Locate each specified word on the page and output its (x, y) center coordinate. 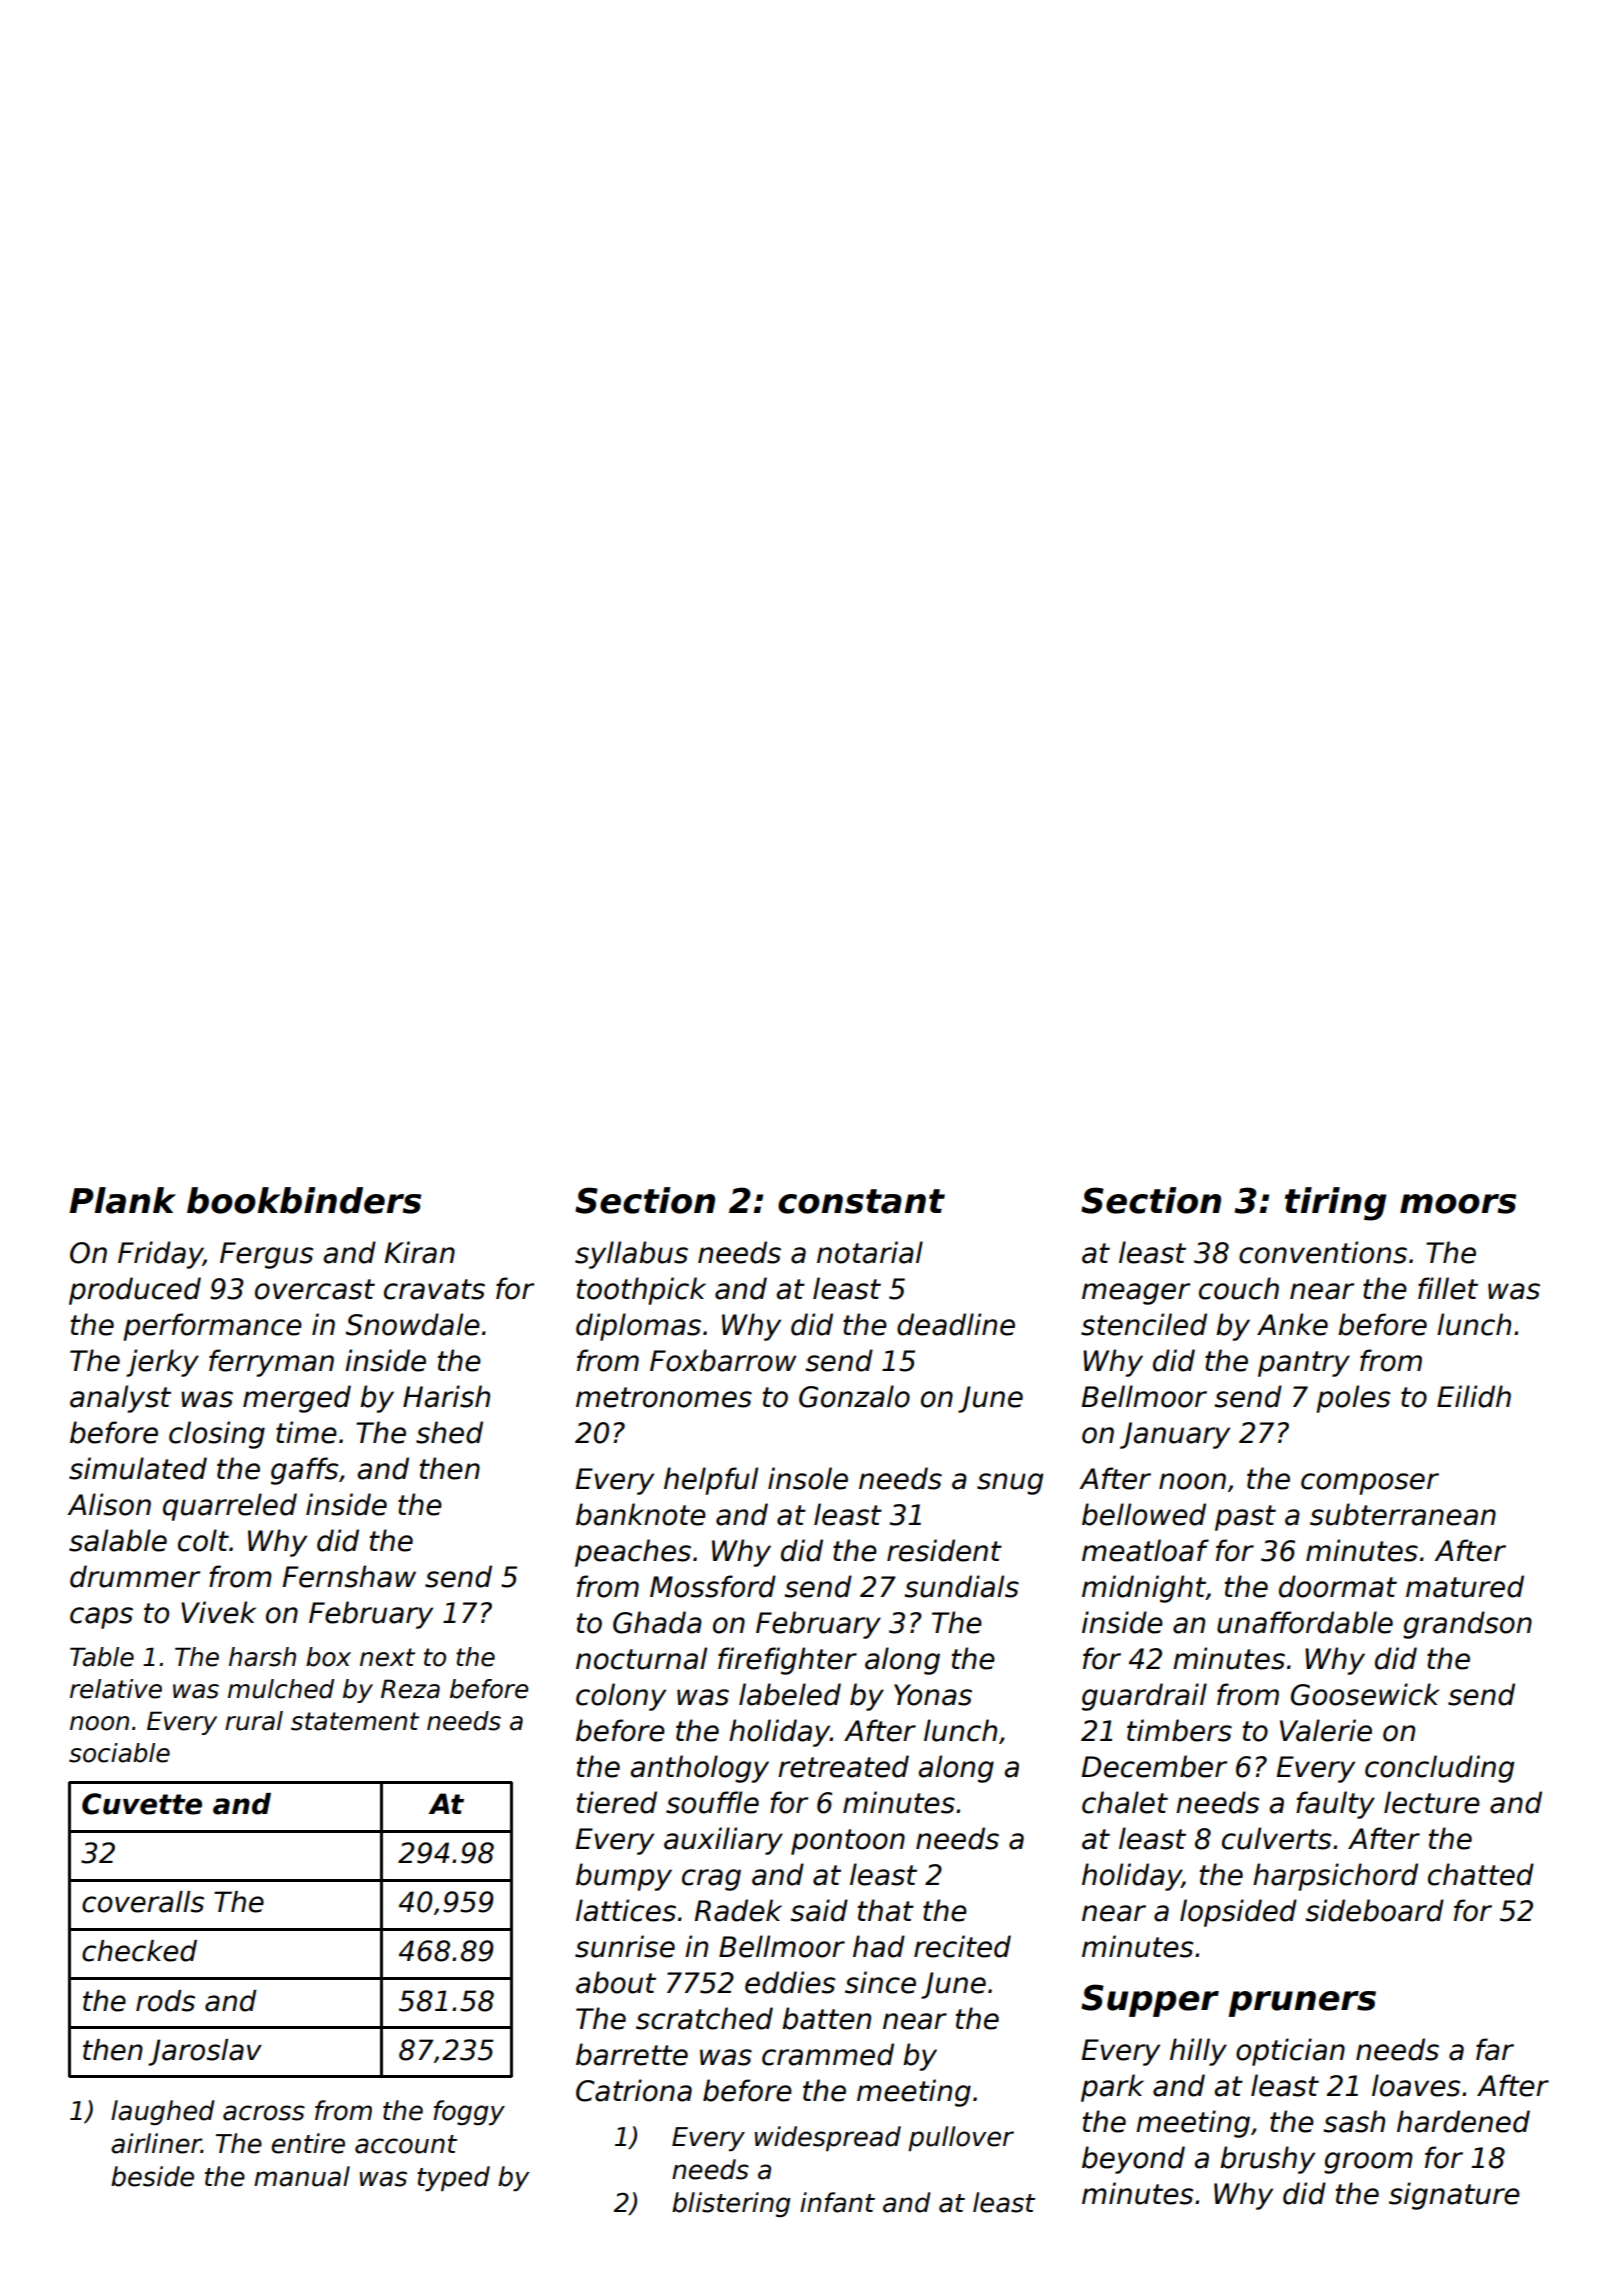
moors (1458, 1204)
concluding (1439, 1769)
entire (308, 2143)
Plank (122, 1200)
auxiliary (723, 1841)
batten (826, 2018)
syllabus (631, 1255)
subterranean (1403, 1514)
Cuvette (142, 1804)
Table (102, 1657)
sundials (962, 1586)
